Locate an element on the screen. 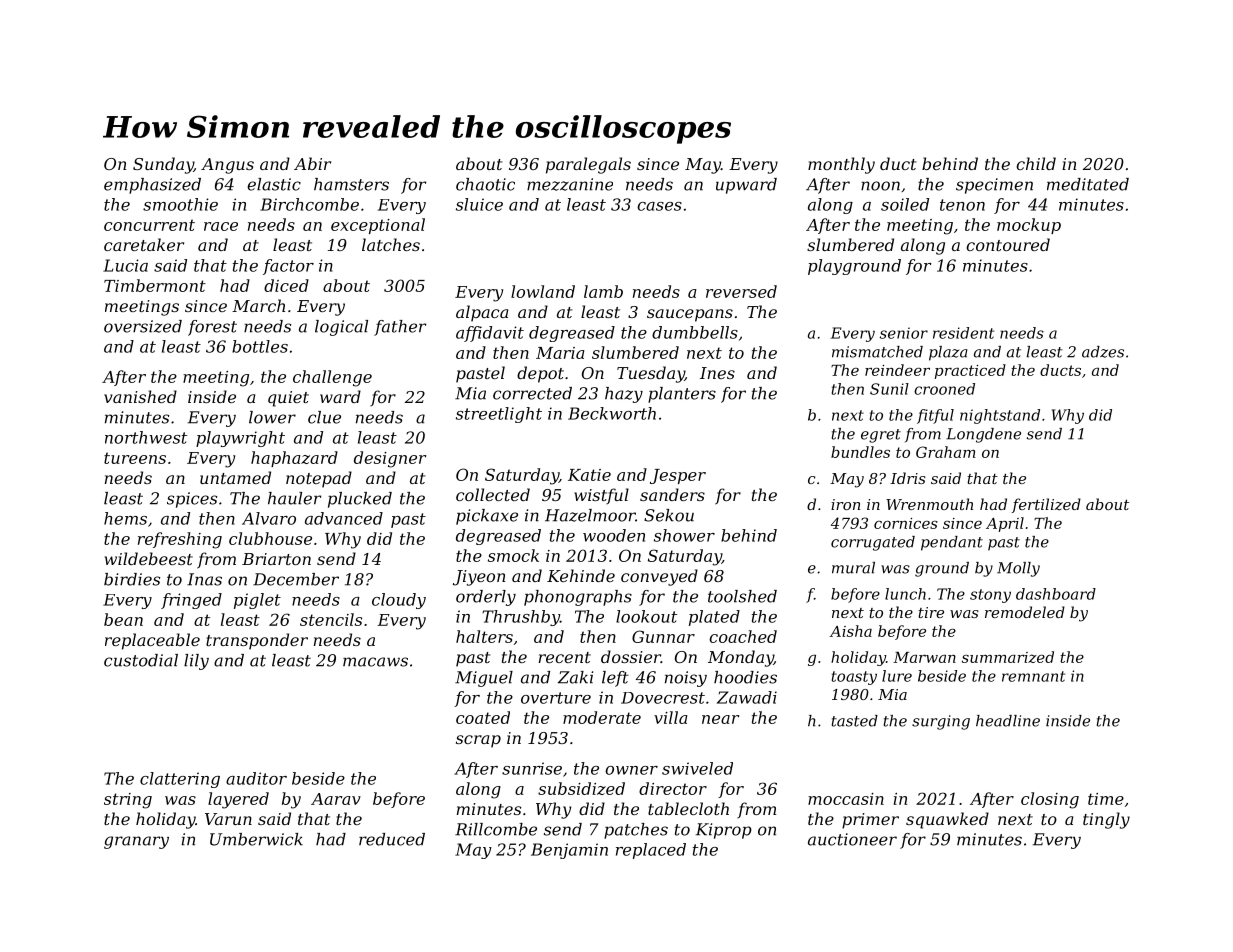 The height and width of the screenshot is (952, 1233). Briarton is located at coordinates (276, 559).
